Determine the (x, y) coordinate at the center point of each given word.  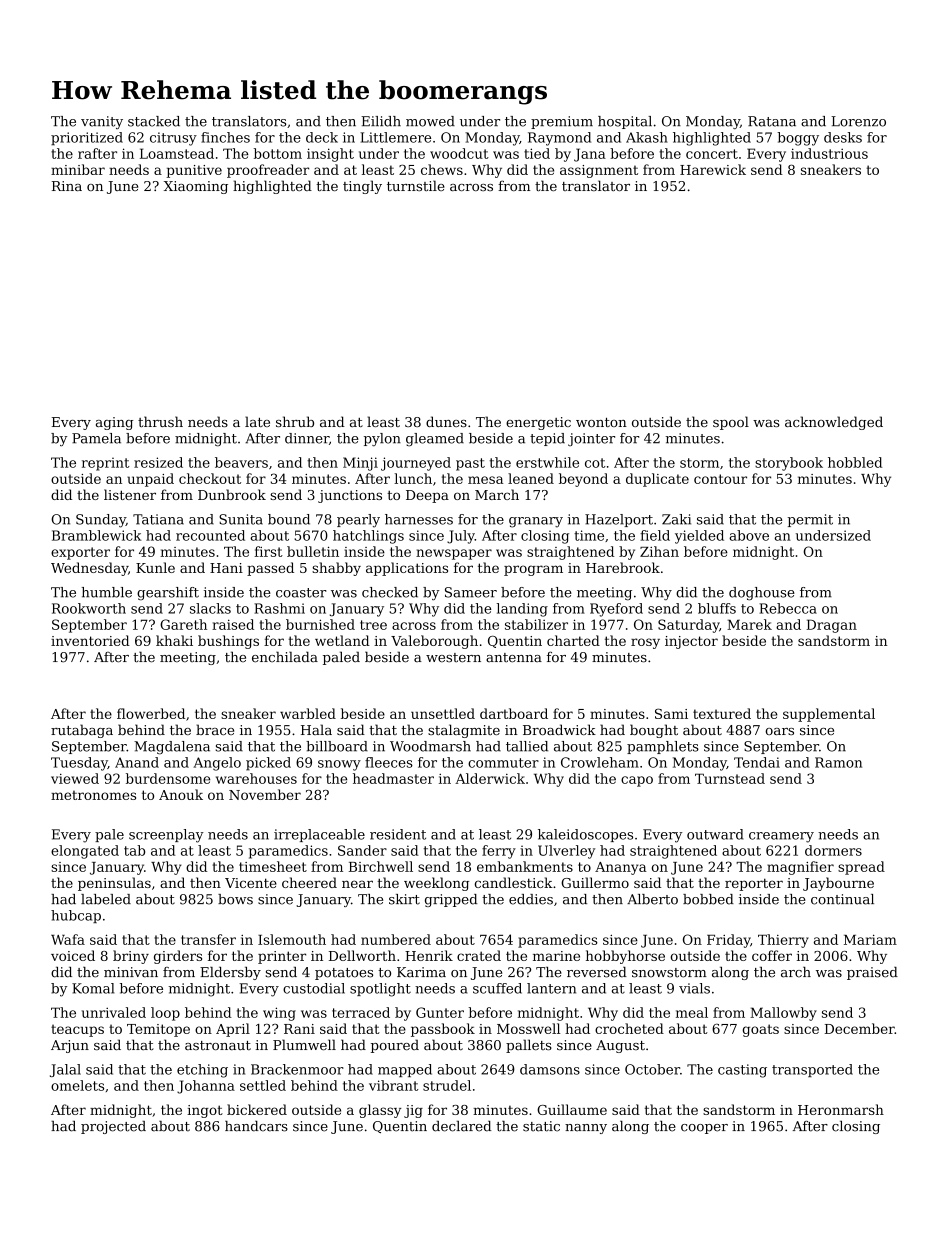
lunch (413, 478)
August (620, 1046)
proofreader (268, 171)
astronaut (218, 1045)
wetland (342, 640)
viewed (75, 778)
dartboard (514, 713)
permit (810, 520)
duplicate (657, 480)
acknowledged (834, 423)
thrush (160, 421)
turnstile (416, 185)
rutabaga (82, 731)
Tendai (757, 762)
